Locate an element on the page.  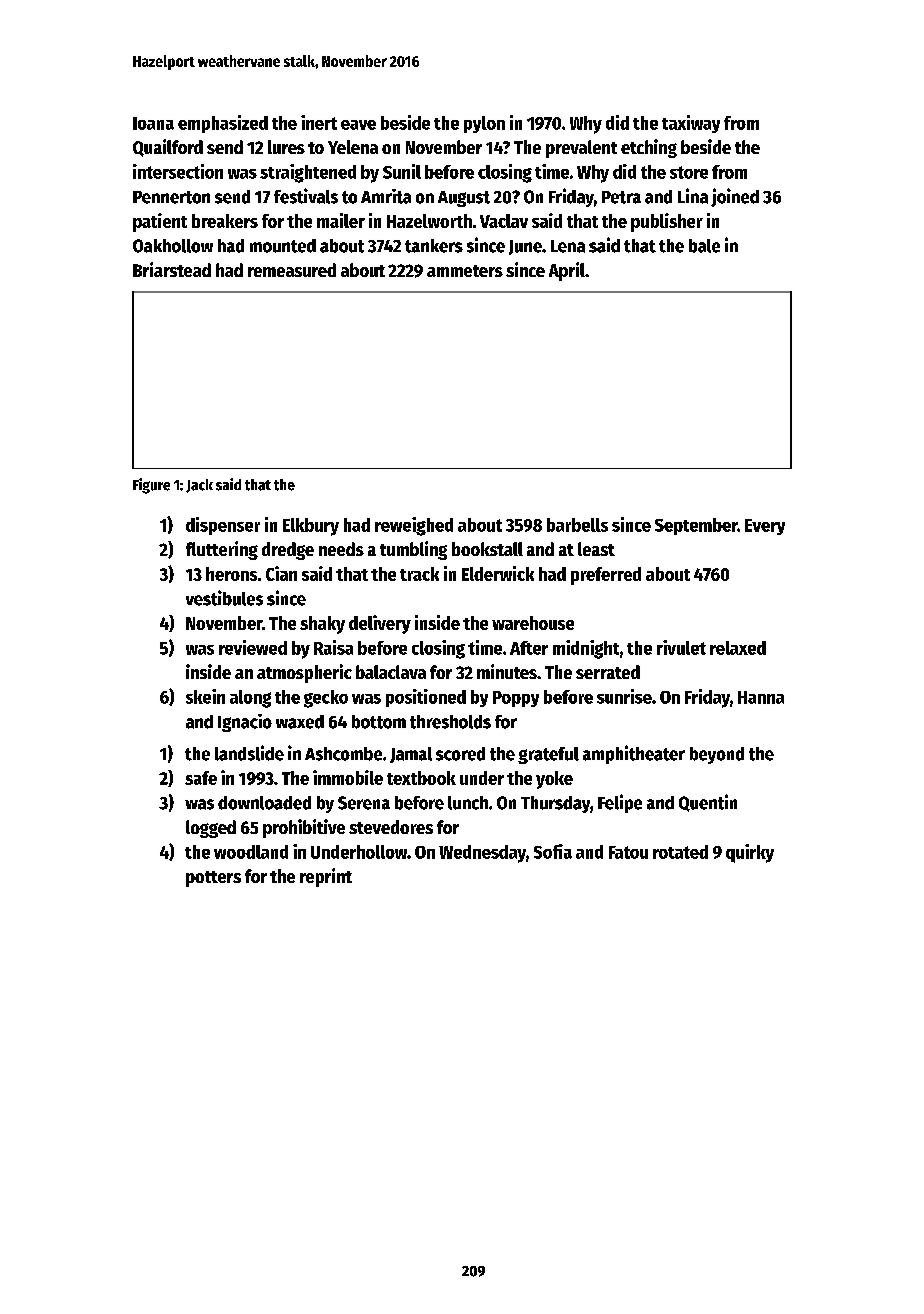
Elkbury is located at coordinates (311, 527).
